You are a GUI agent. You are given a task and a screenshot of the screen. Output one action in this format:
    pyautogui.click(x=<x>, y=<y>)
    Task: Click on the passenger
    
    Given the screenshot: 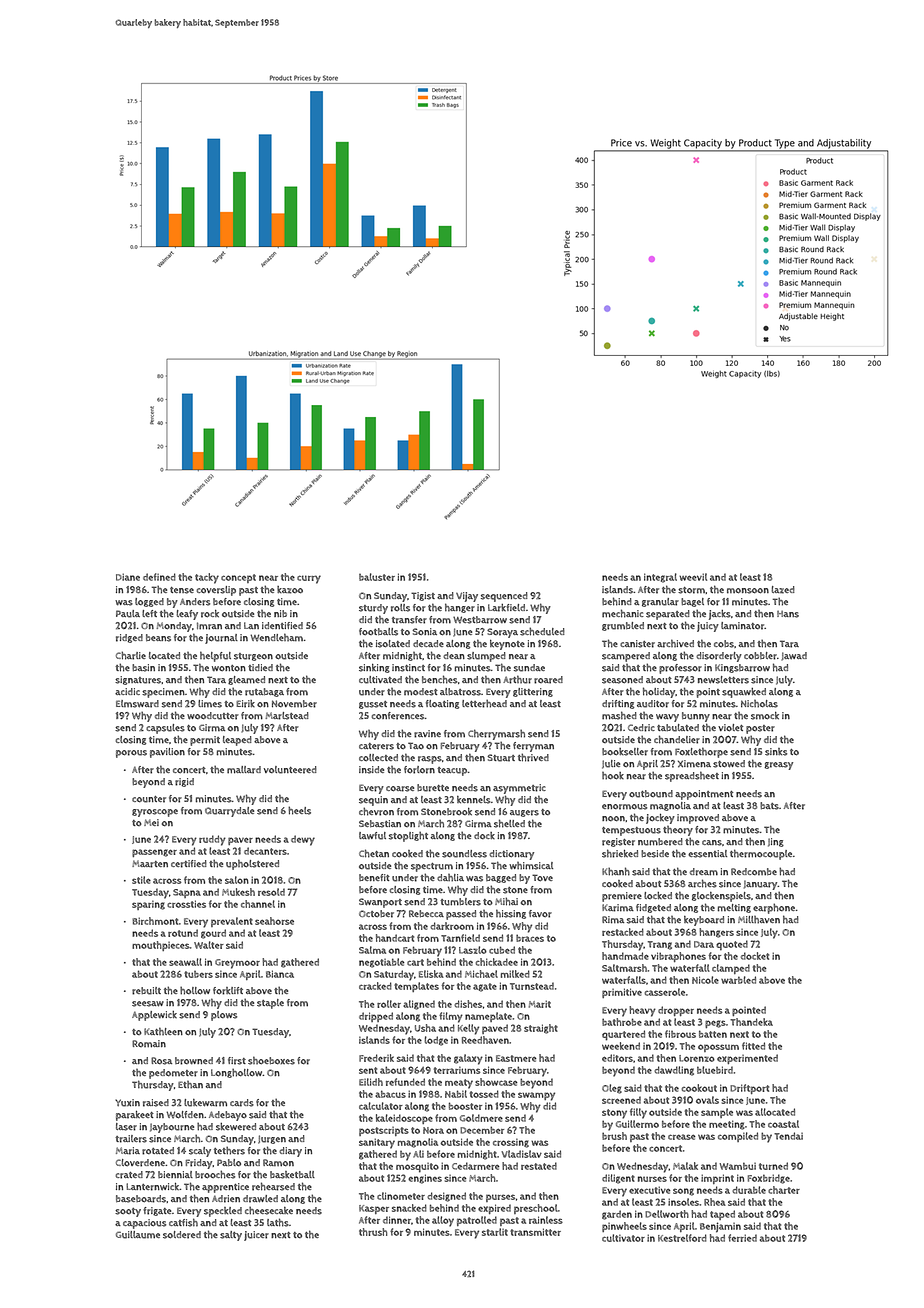 What is the action you would take?
    pyautogui.click(x=154, y=853)
